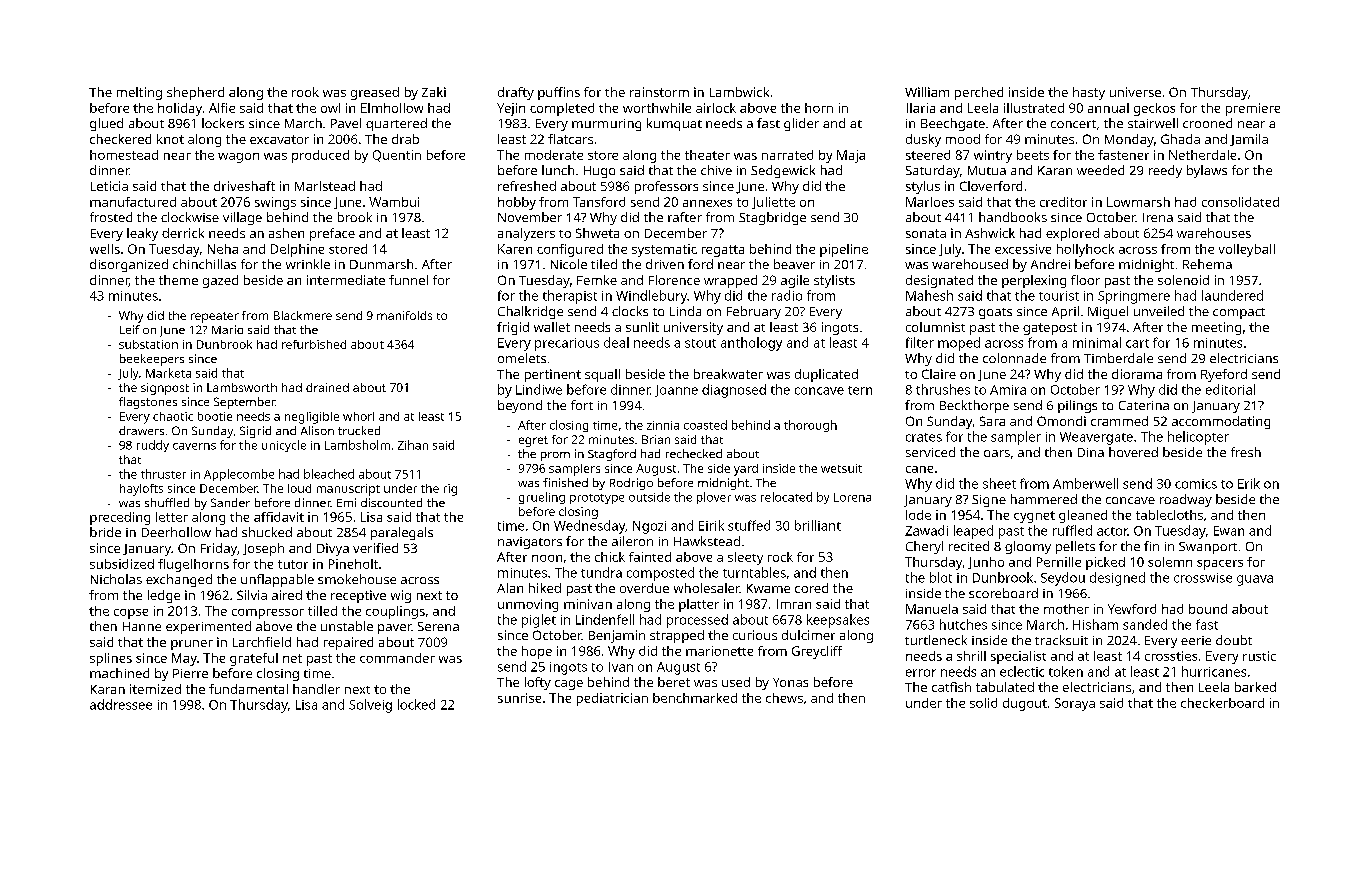 The image size is (1372, 887). Describe the element at coordinates (707, 203) in the image. I see `annexes` at that location.
